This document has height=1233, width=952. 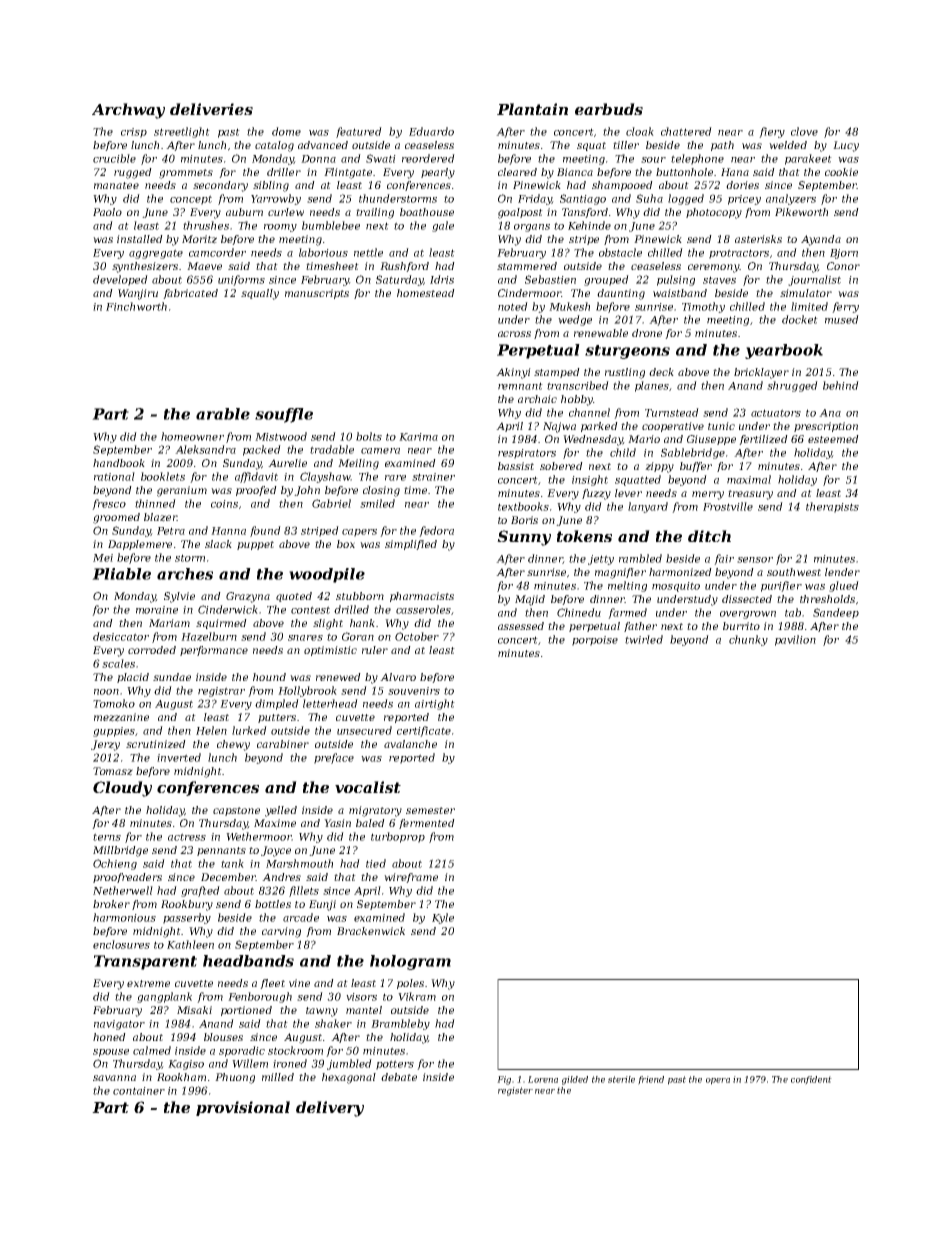 What do you see at coordinates (283, 744) in the document?
I see `carabiner` at bounding box center [283, 744].
